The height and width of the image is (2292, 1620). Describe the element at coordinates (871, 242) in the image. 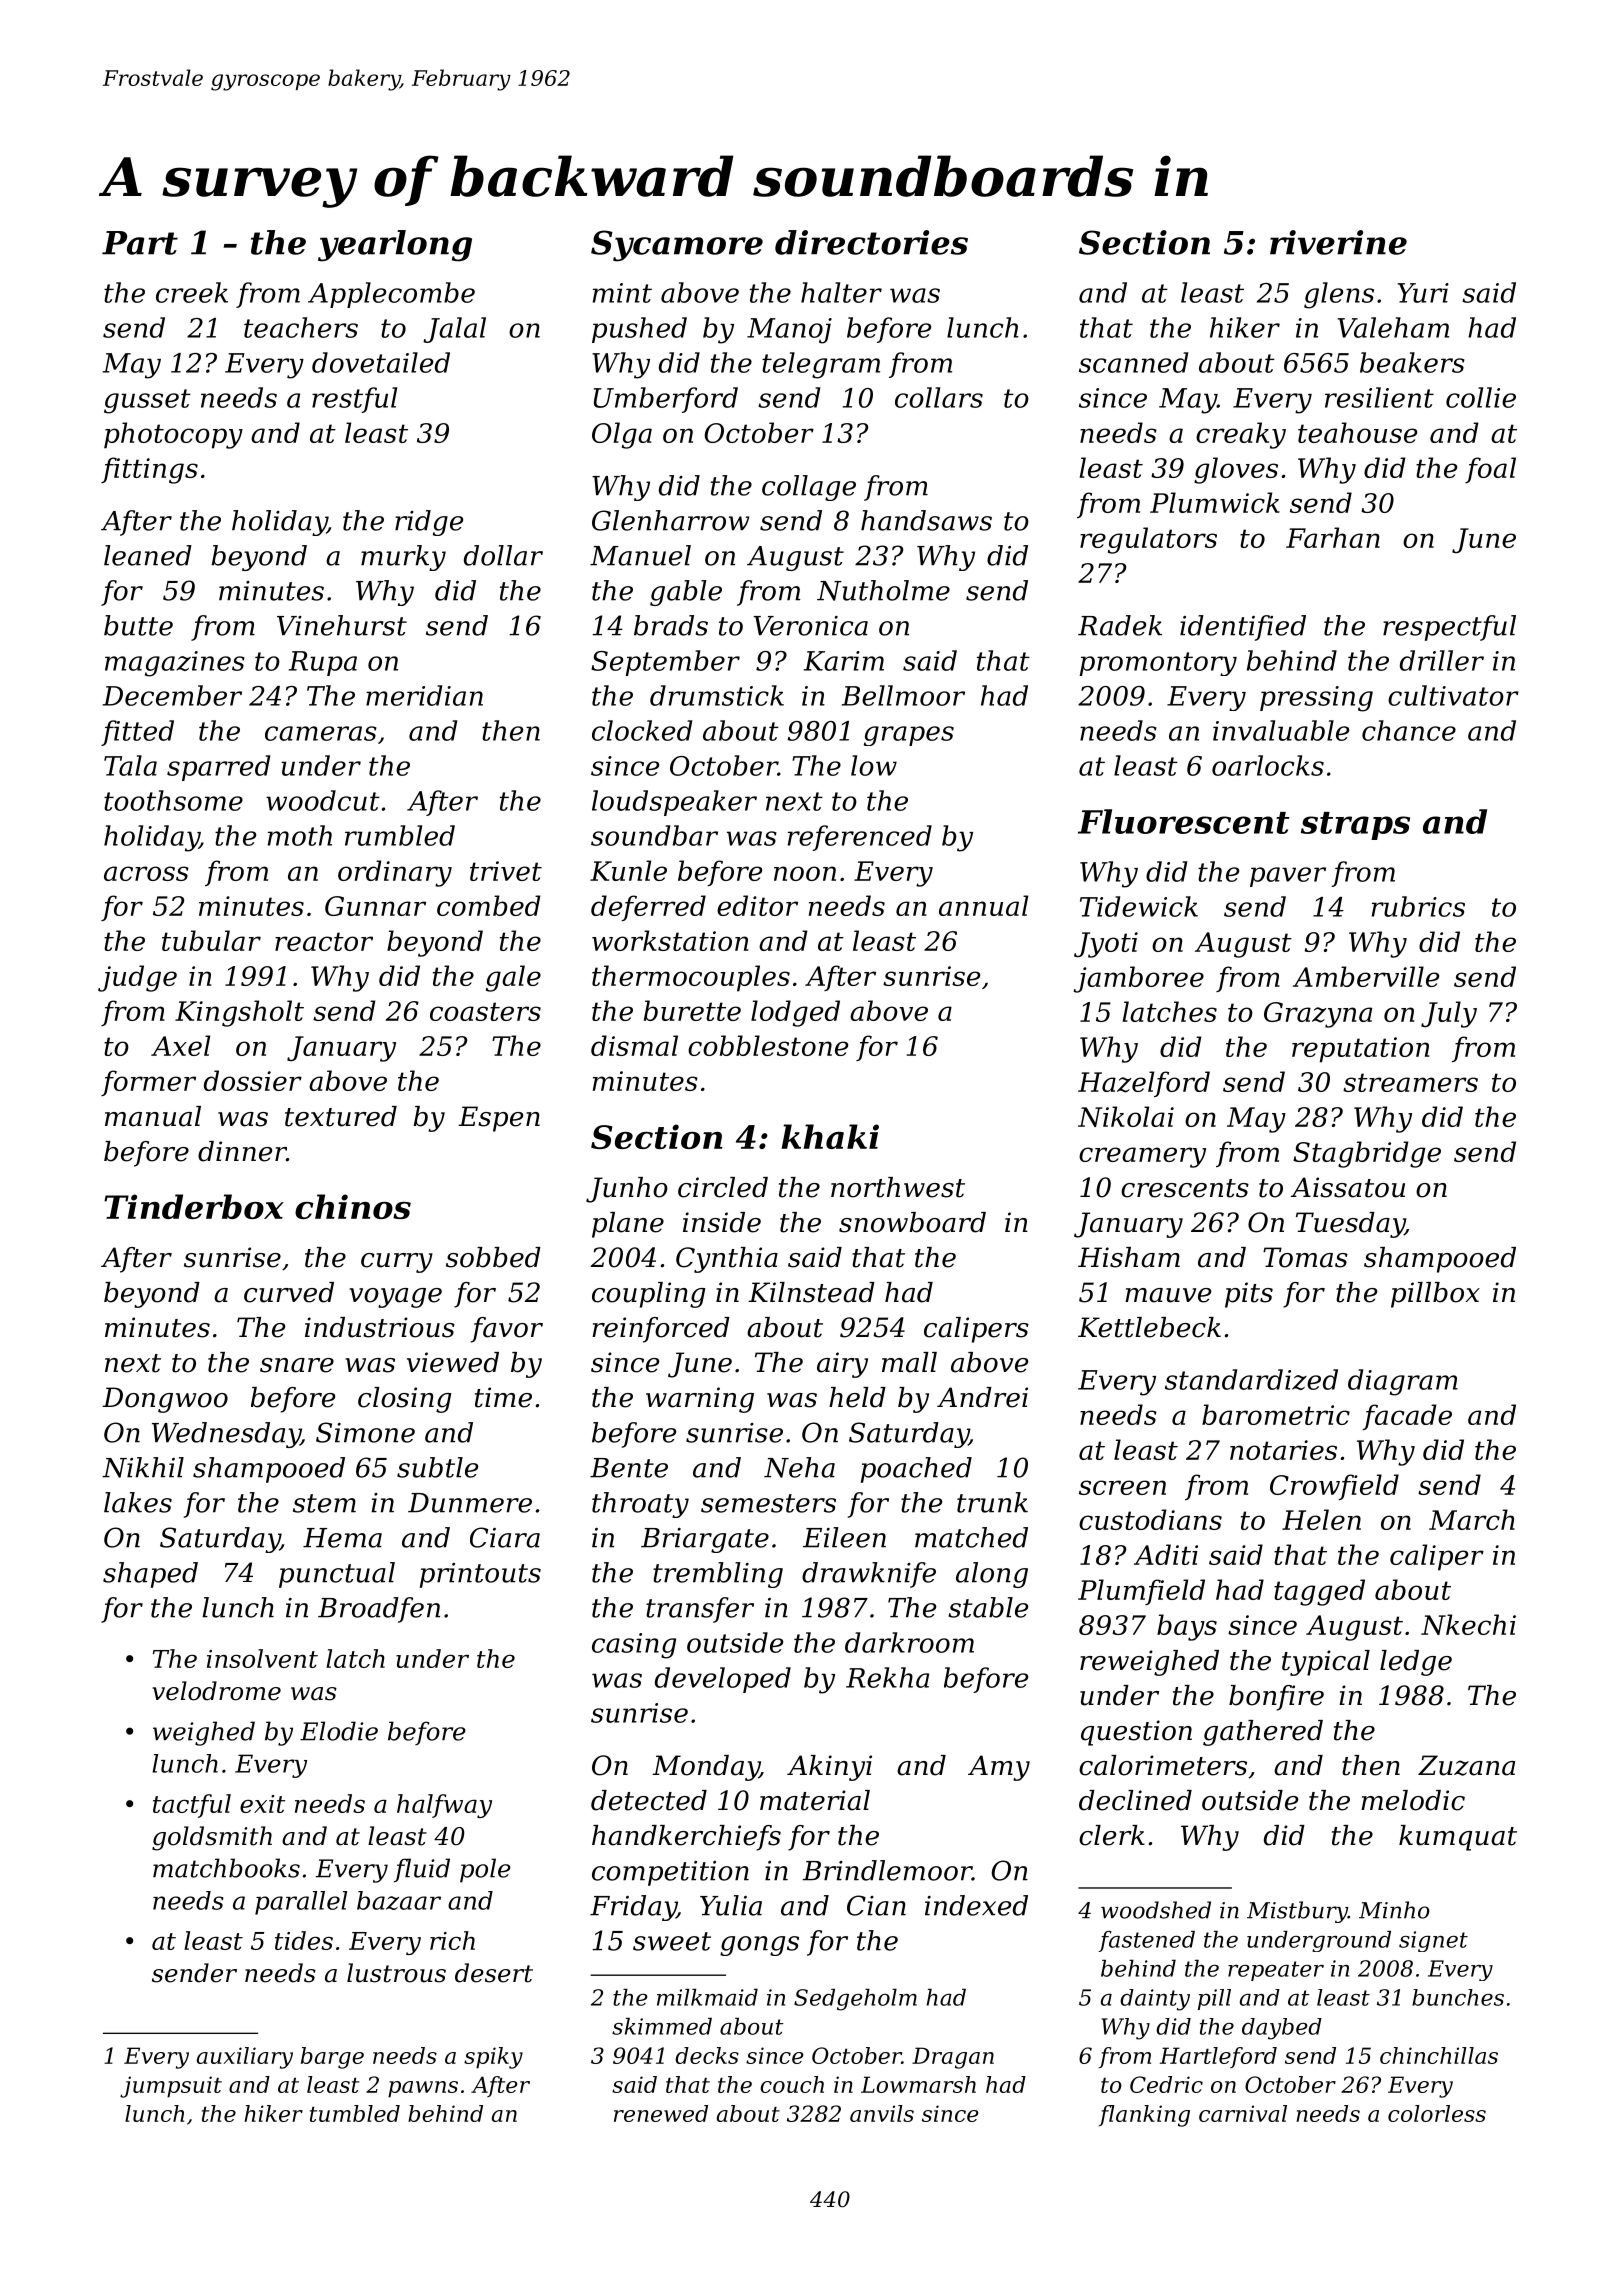

I see `directories` at that location.
